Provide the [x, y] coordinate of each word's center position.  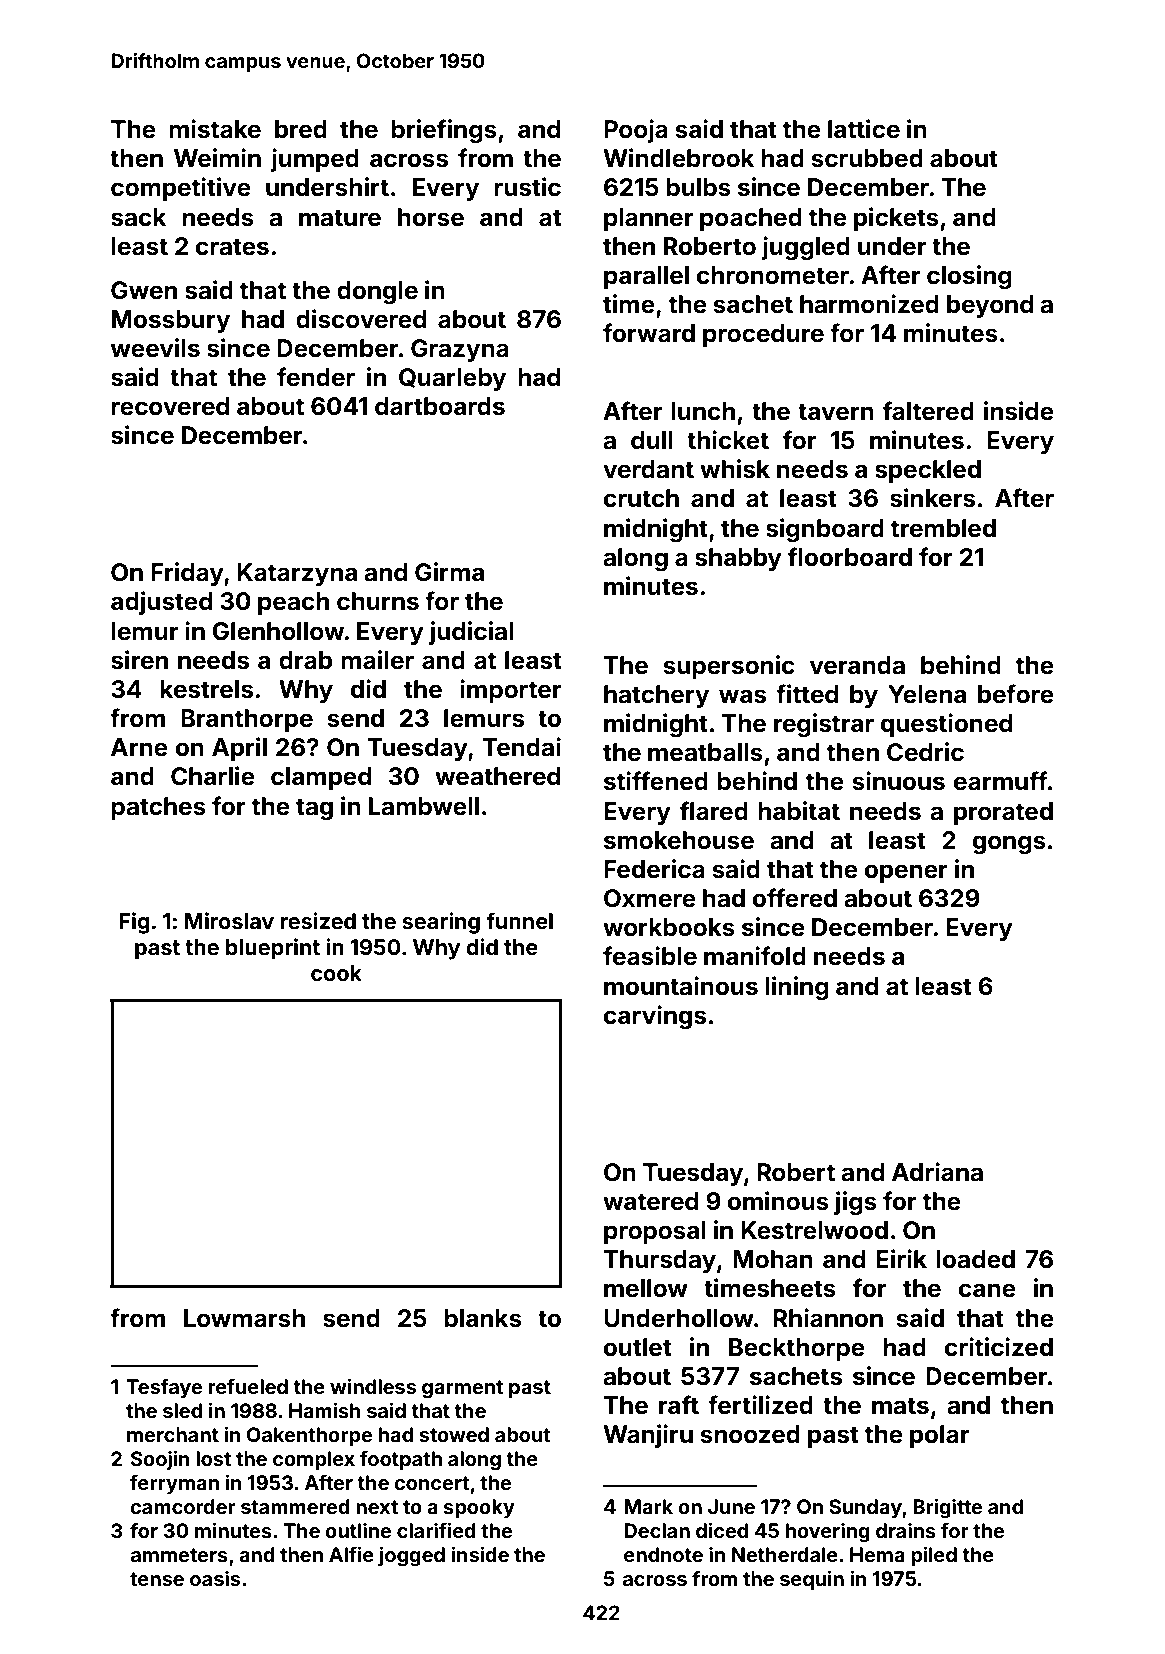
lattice [864, 129]
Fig [134, 923]
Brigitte [947, 1509]
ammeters [179, 1555]
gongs [1009, 845]
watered [650, 1201]
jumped [314, 160]
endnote [663, 1554]
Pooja [636, 131]
